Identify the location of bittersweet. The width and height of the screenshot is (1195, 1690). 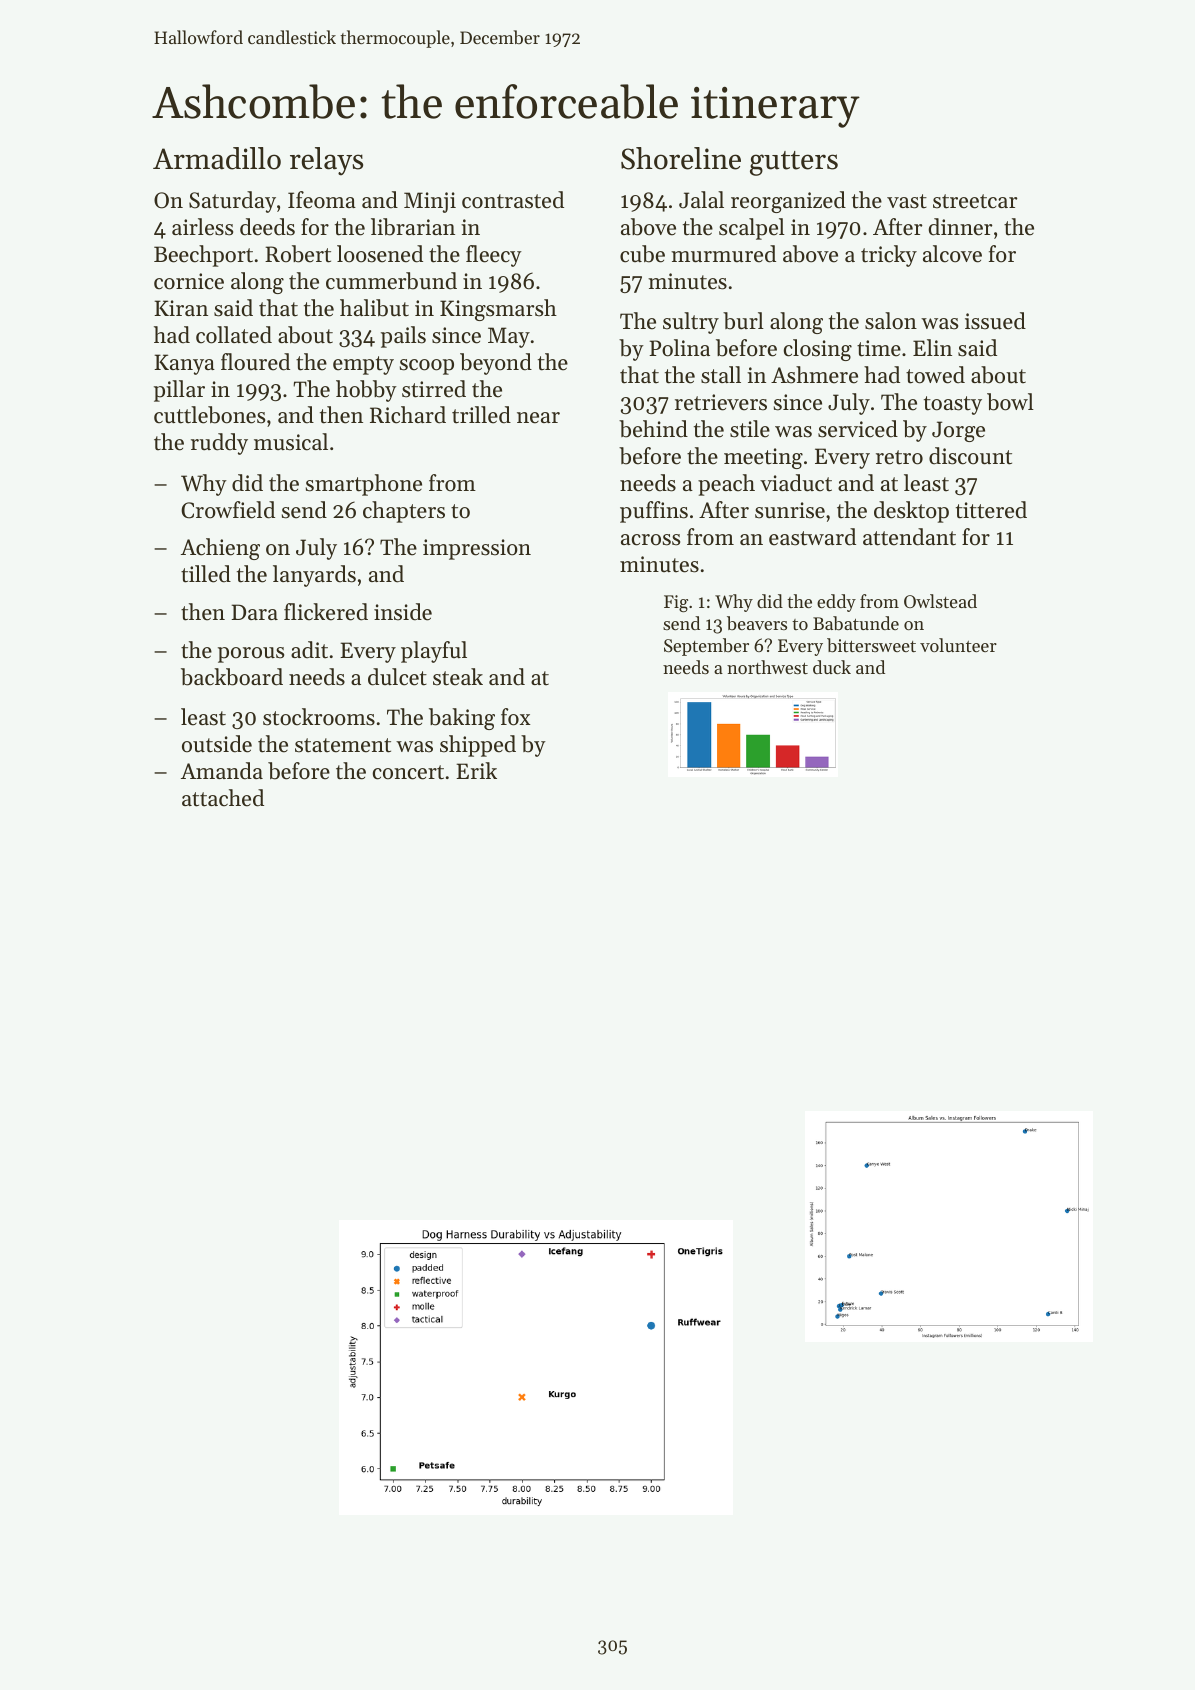
(871, 645).
